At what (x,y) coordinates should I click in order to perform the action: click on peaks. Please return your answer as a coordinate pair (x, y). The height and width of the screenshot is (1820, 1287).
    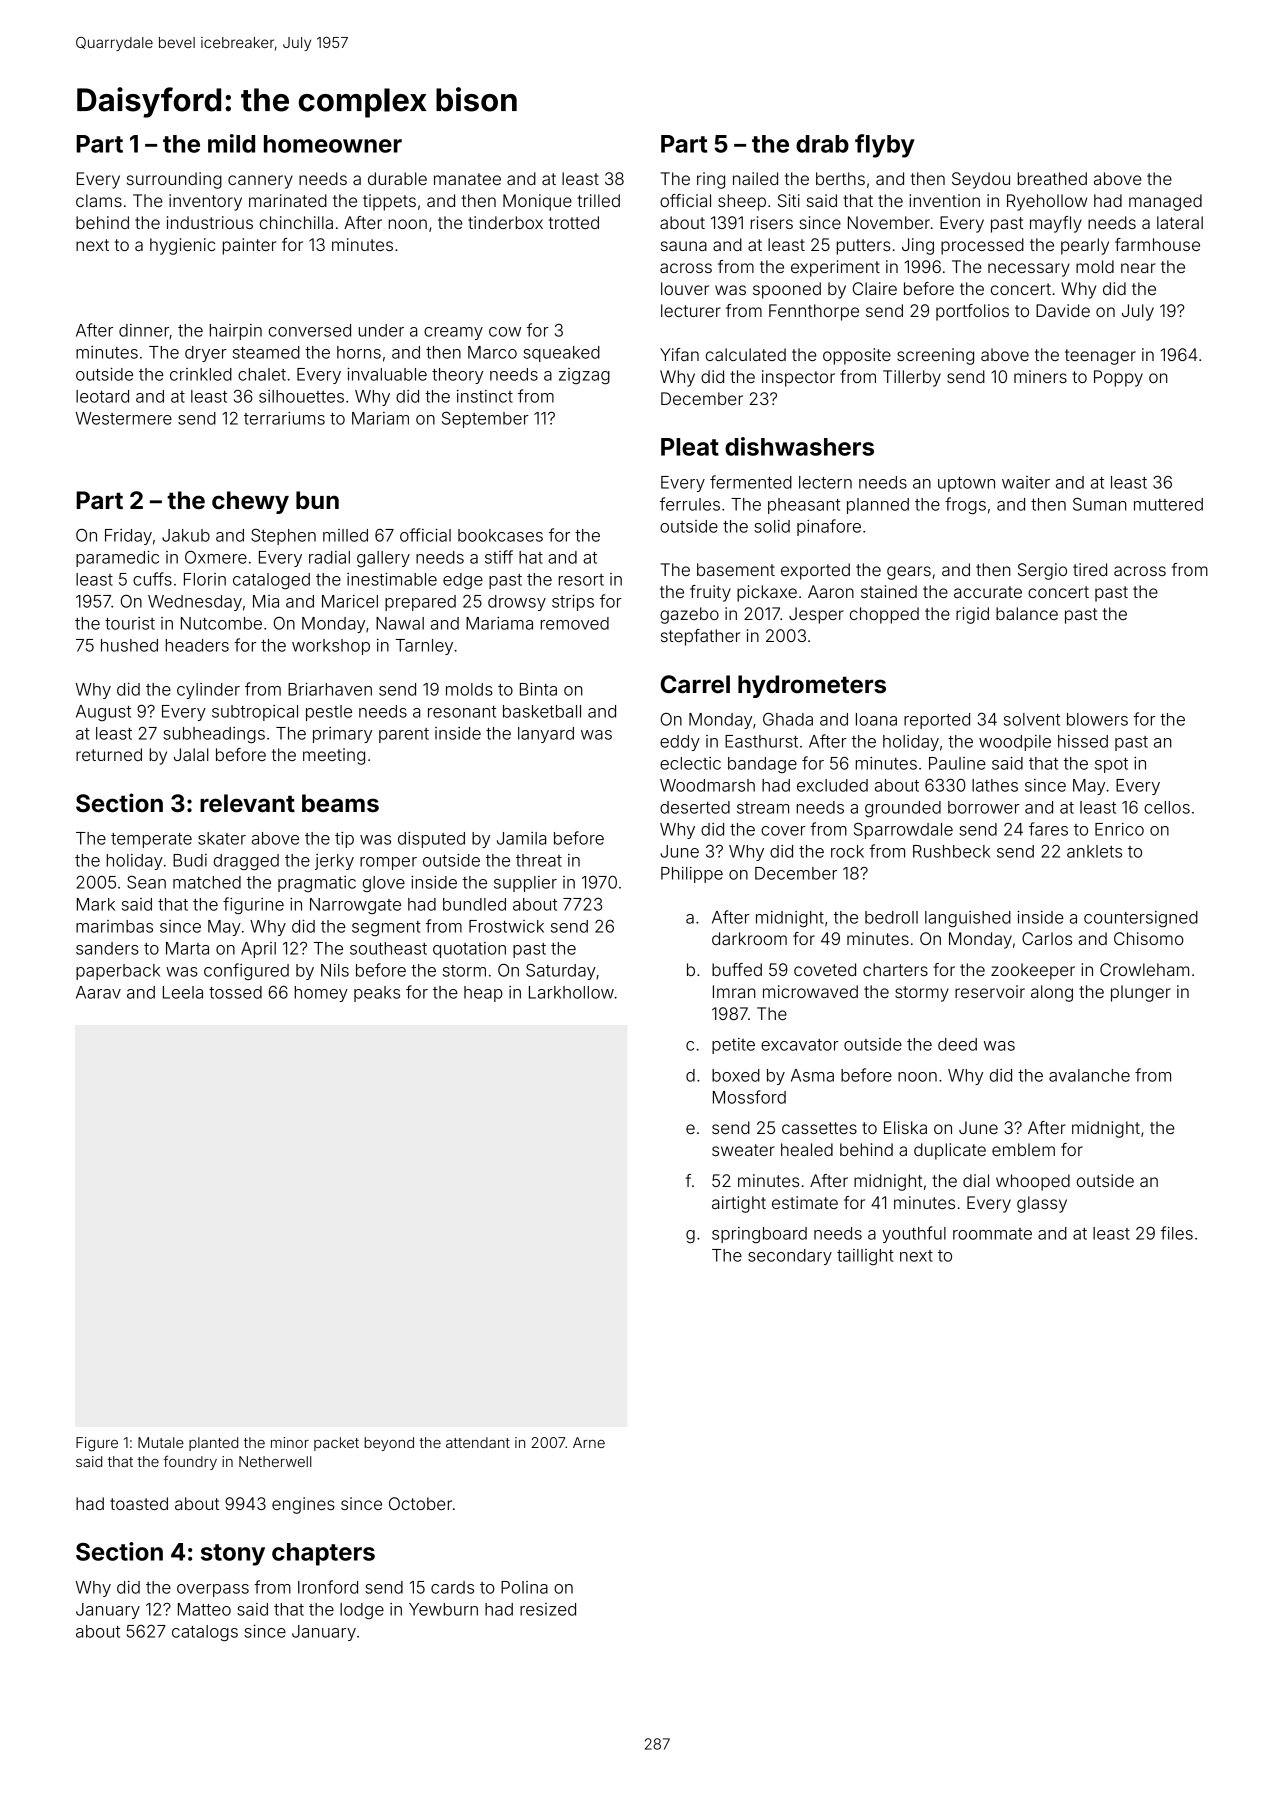
    Looking at the image, I should click on (377, 994).
